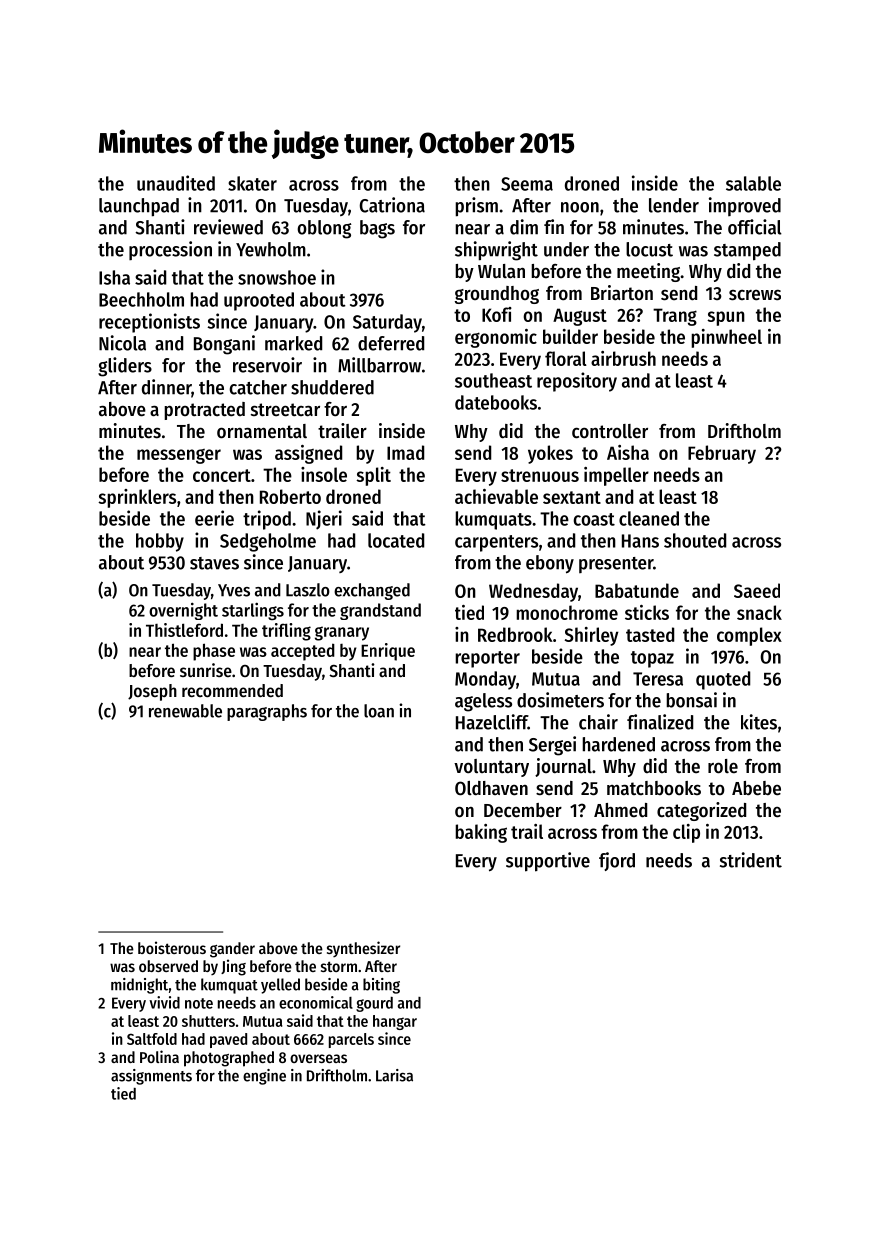 This screenshot has height=1249, width=880. I want to click on Seema, so click(527, 184).
